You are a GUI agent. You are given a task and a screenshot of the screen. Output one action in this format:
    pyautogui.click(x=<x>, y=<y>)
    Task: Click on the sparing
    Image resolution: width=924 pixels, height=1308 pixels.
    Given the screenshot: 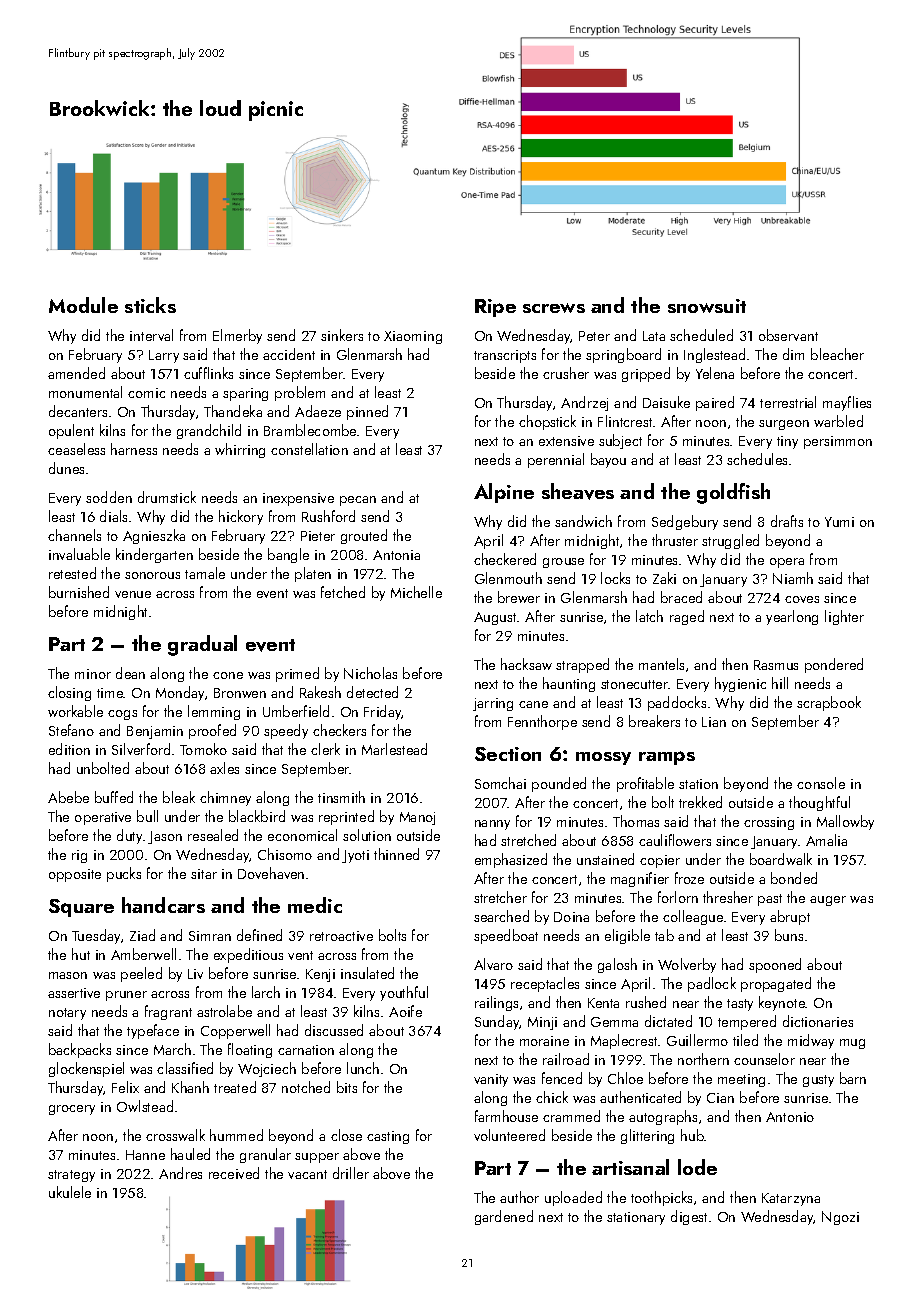 What is the action you would take?
    pyautogui.click(x=245, y=394)
